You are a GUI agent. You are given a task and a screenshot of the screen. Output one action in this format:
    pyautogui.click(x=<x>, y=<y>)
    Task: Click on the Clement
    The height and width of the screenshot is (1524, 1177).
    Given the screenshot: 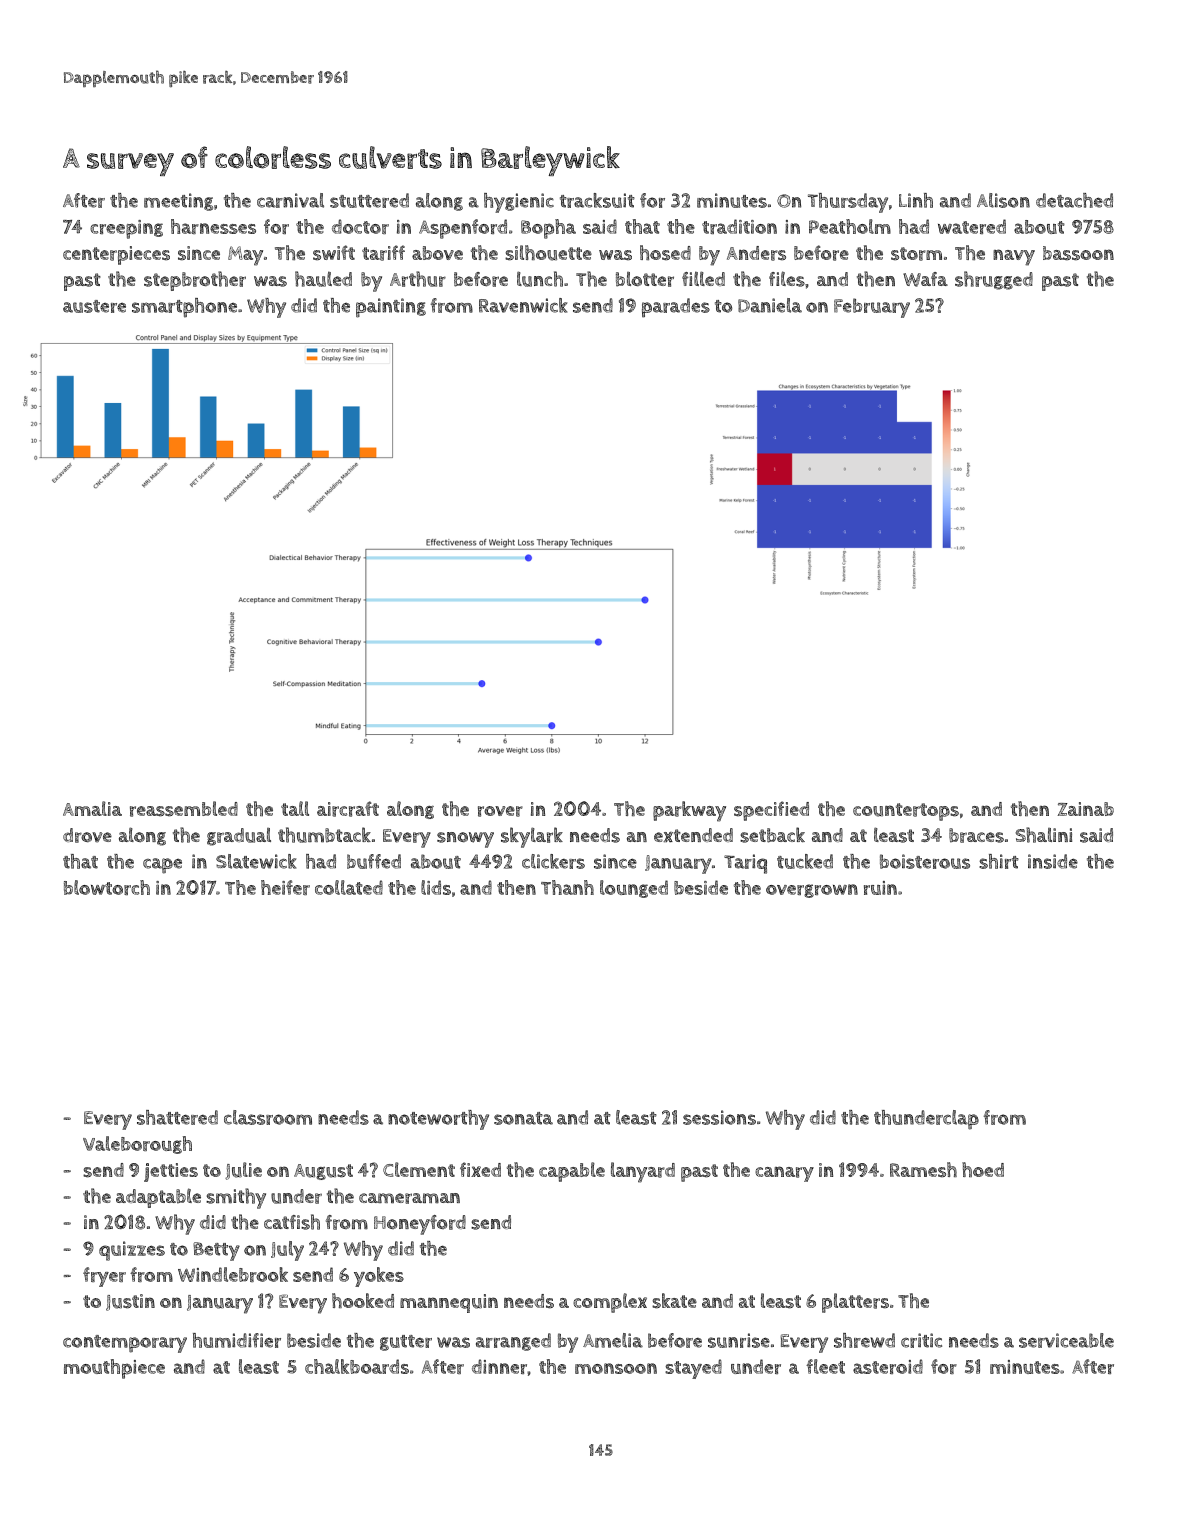 What is the action you would take?
    pyautogui.click(x=419, y=1169)
